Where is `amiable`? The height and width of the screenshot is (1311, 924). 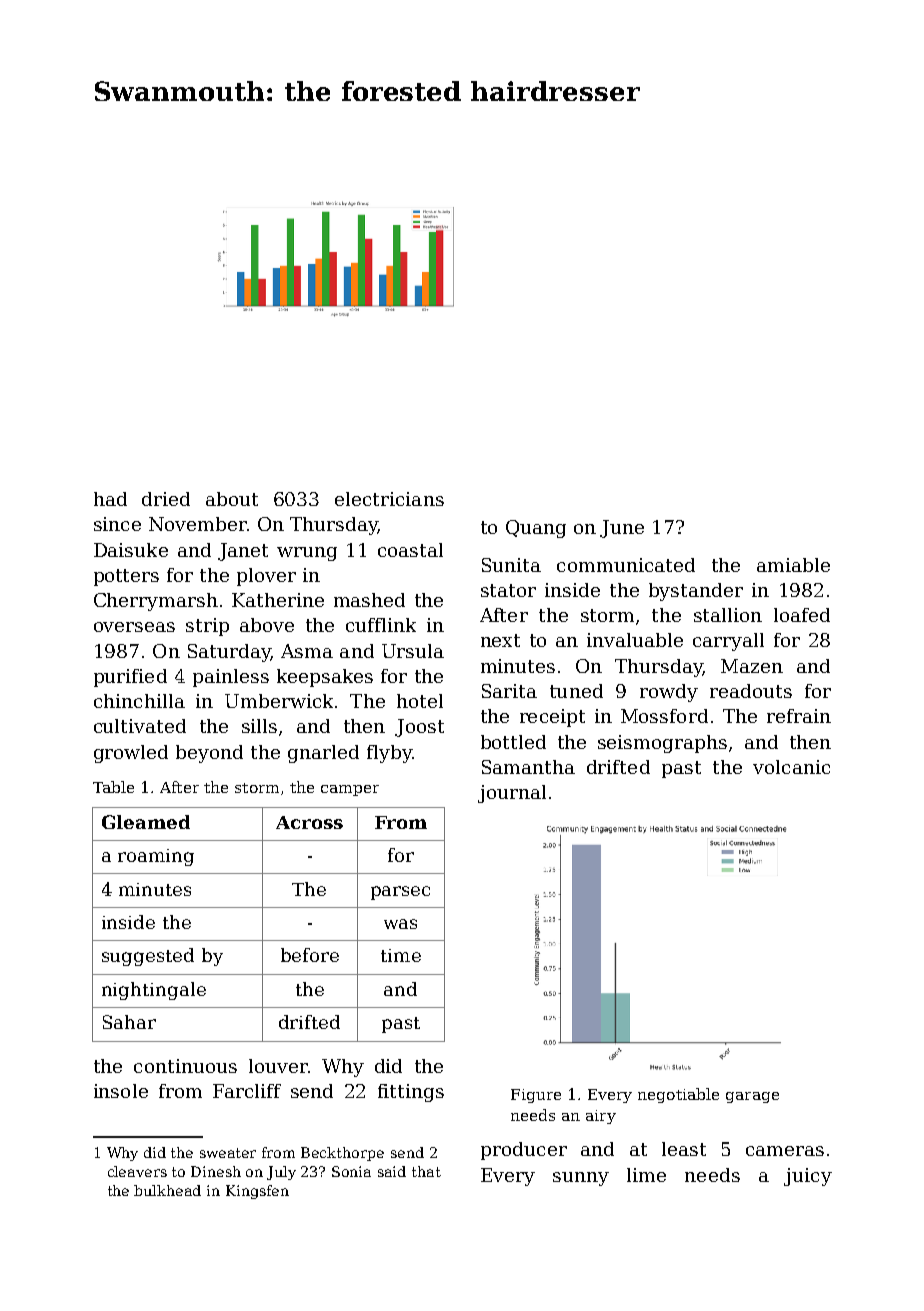 amiable is located at coordinates (793, 565).
